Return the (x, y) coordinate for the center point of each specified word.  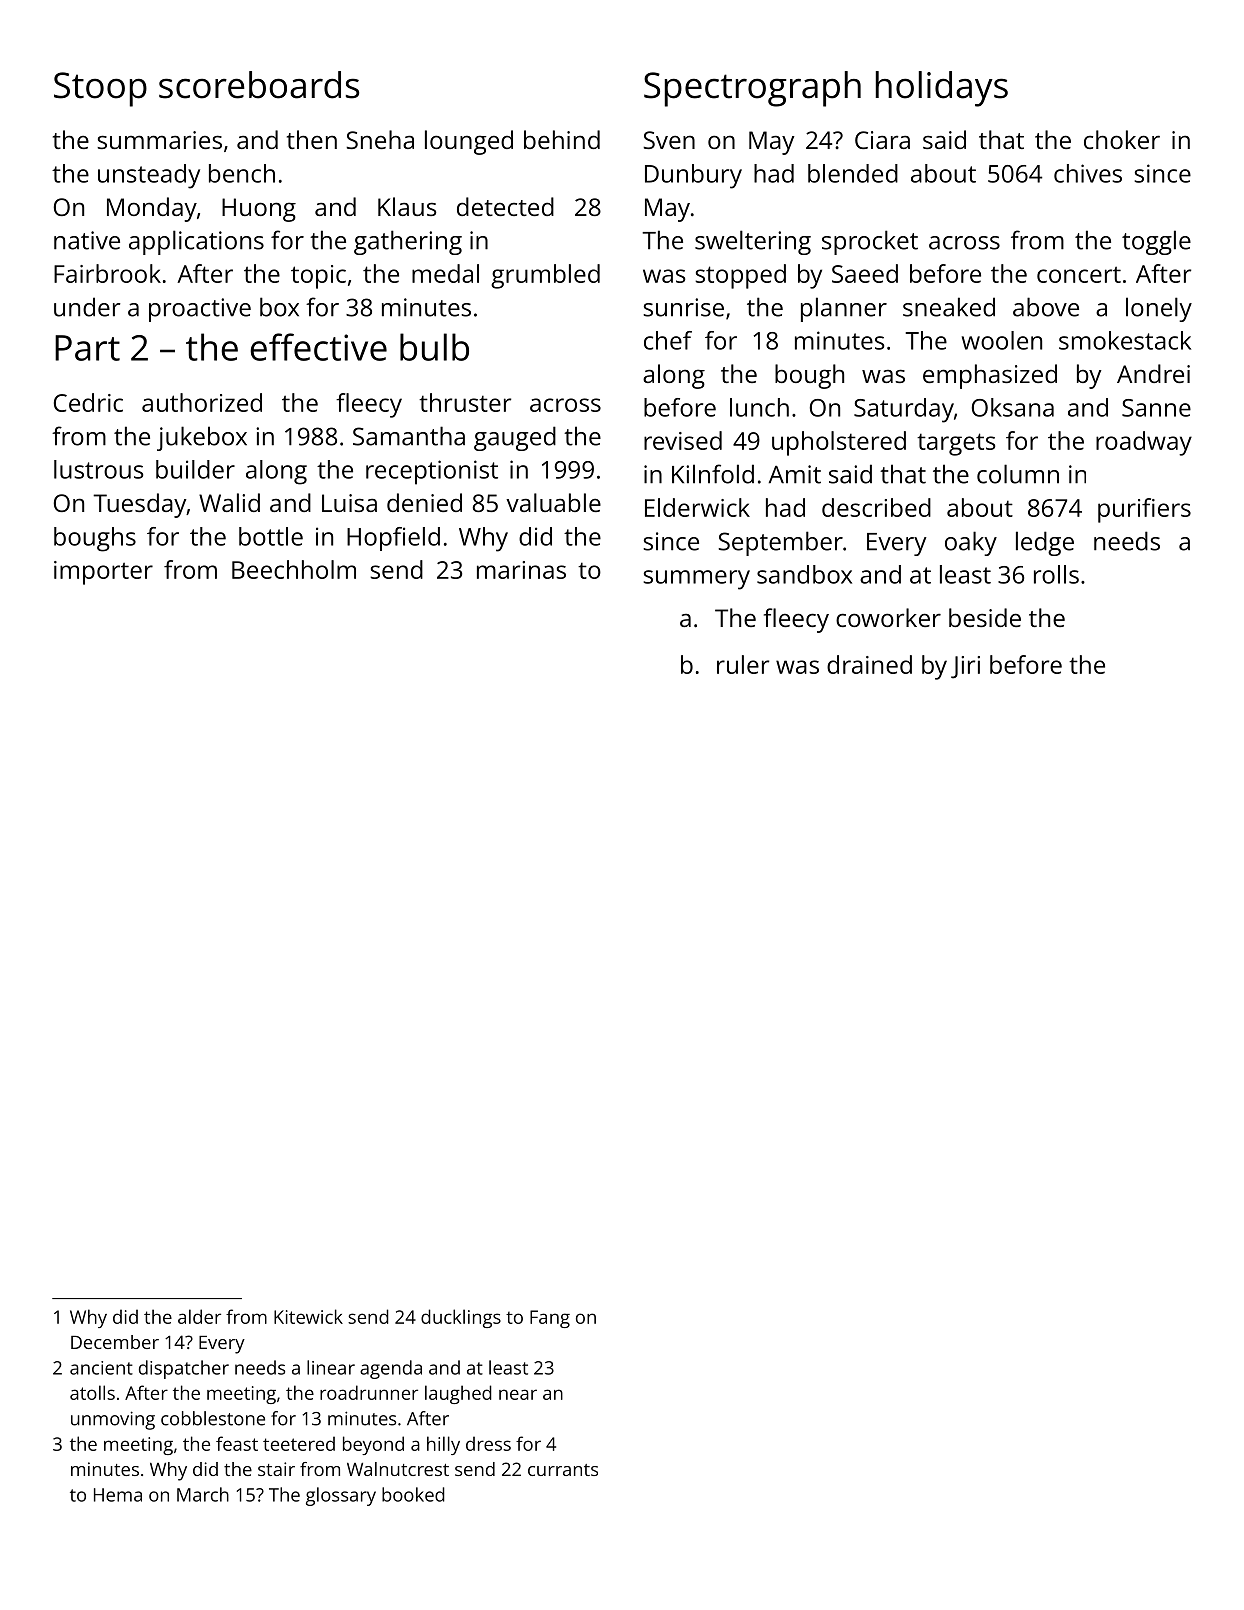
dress (488, 1443)
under (87, 307)
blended (853, 173)
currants (563, 1470)
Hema (118, 1495)
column (1018, 474)
